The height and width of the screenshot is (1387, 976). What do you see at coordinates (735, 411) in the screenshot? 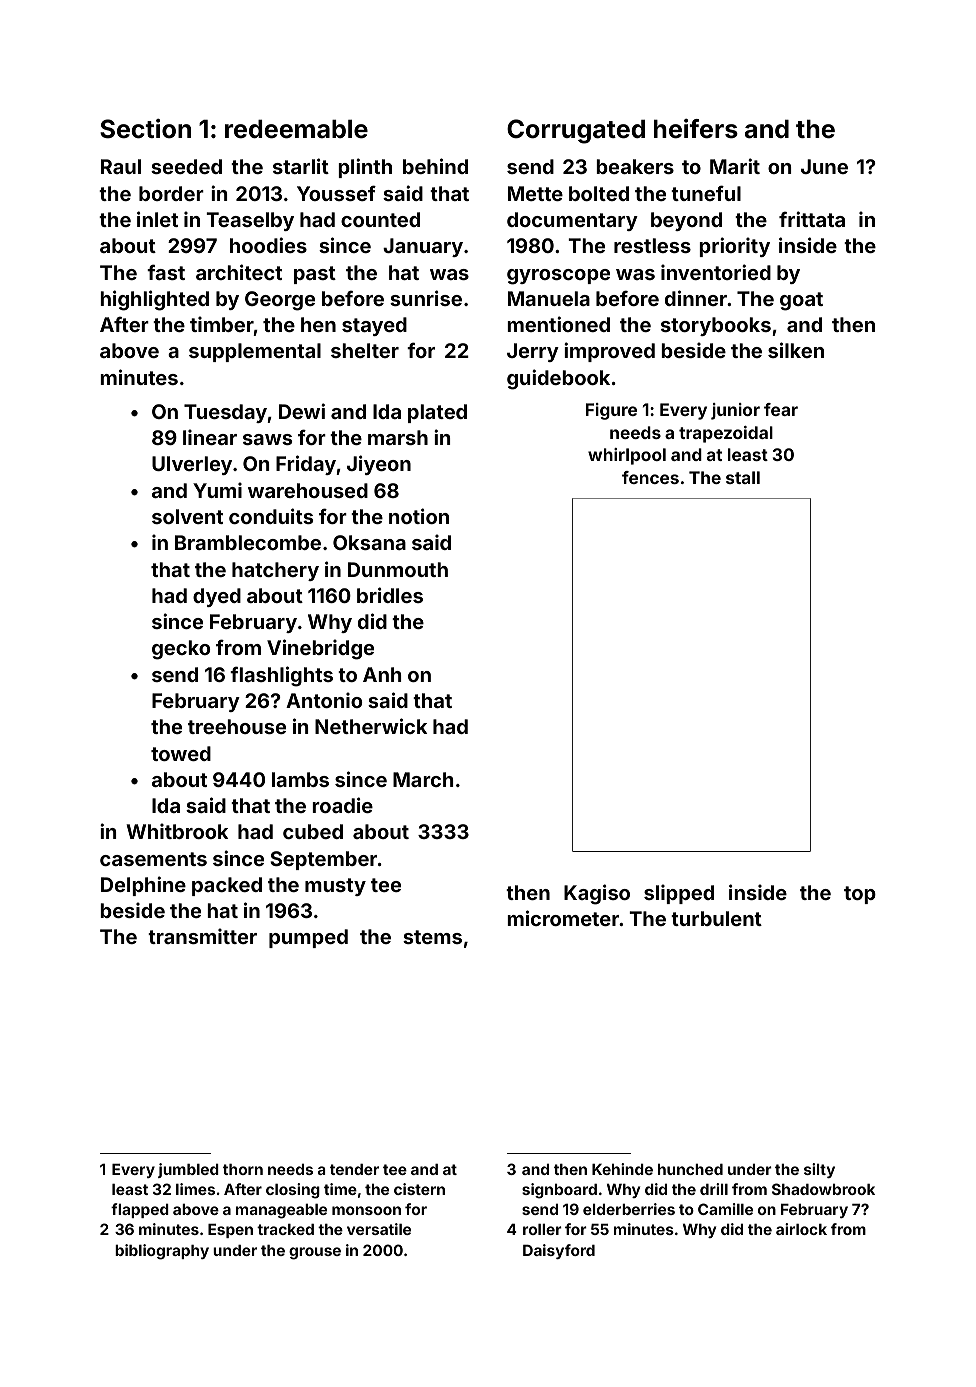
I see `junior` at bounding box center [735, 411].
